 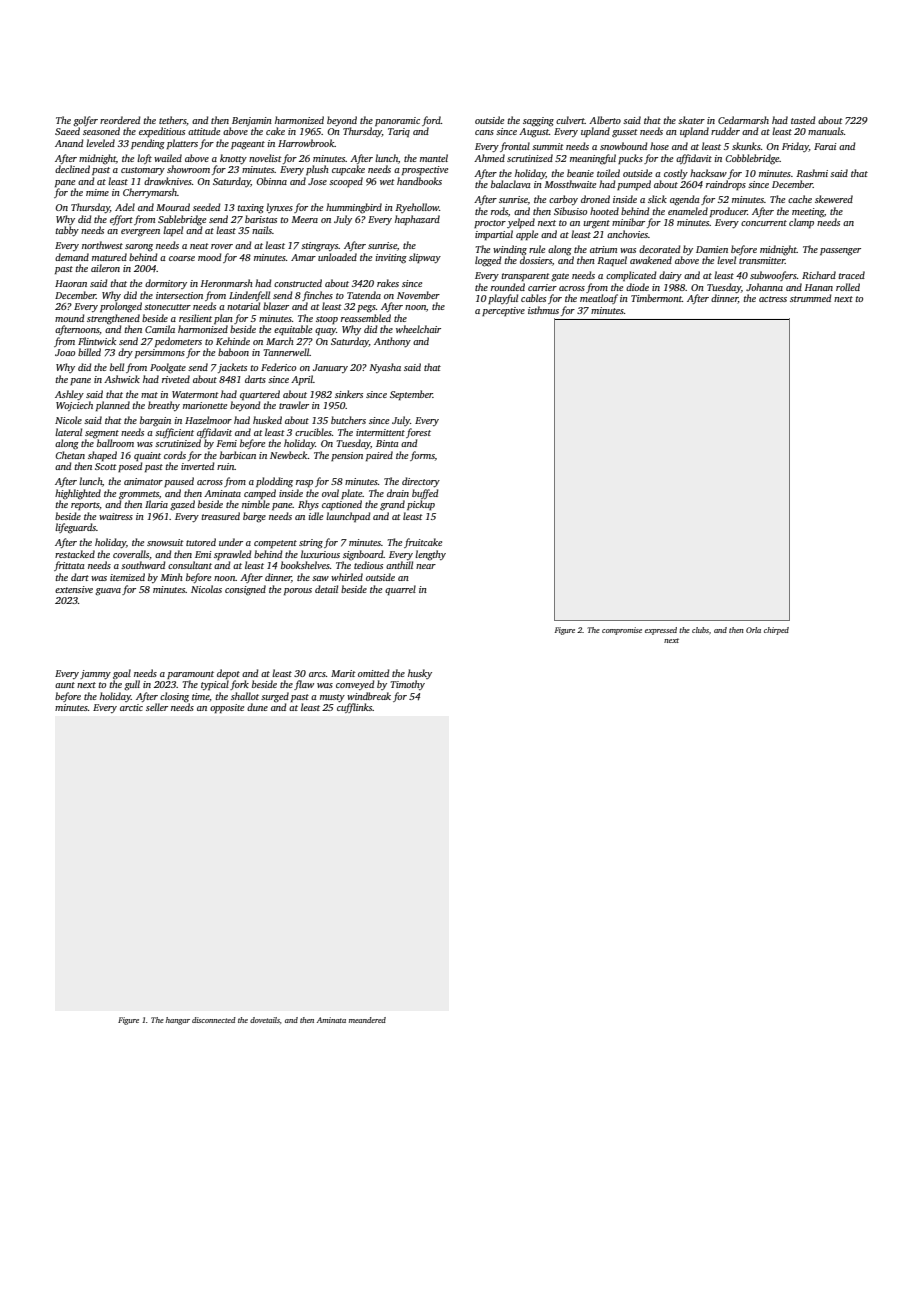 I want to click on expressed, so click(x=661, y=631).
